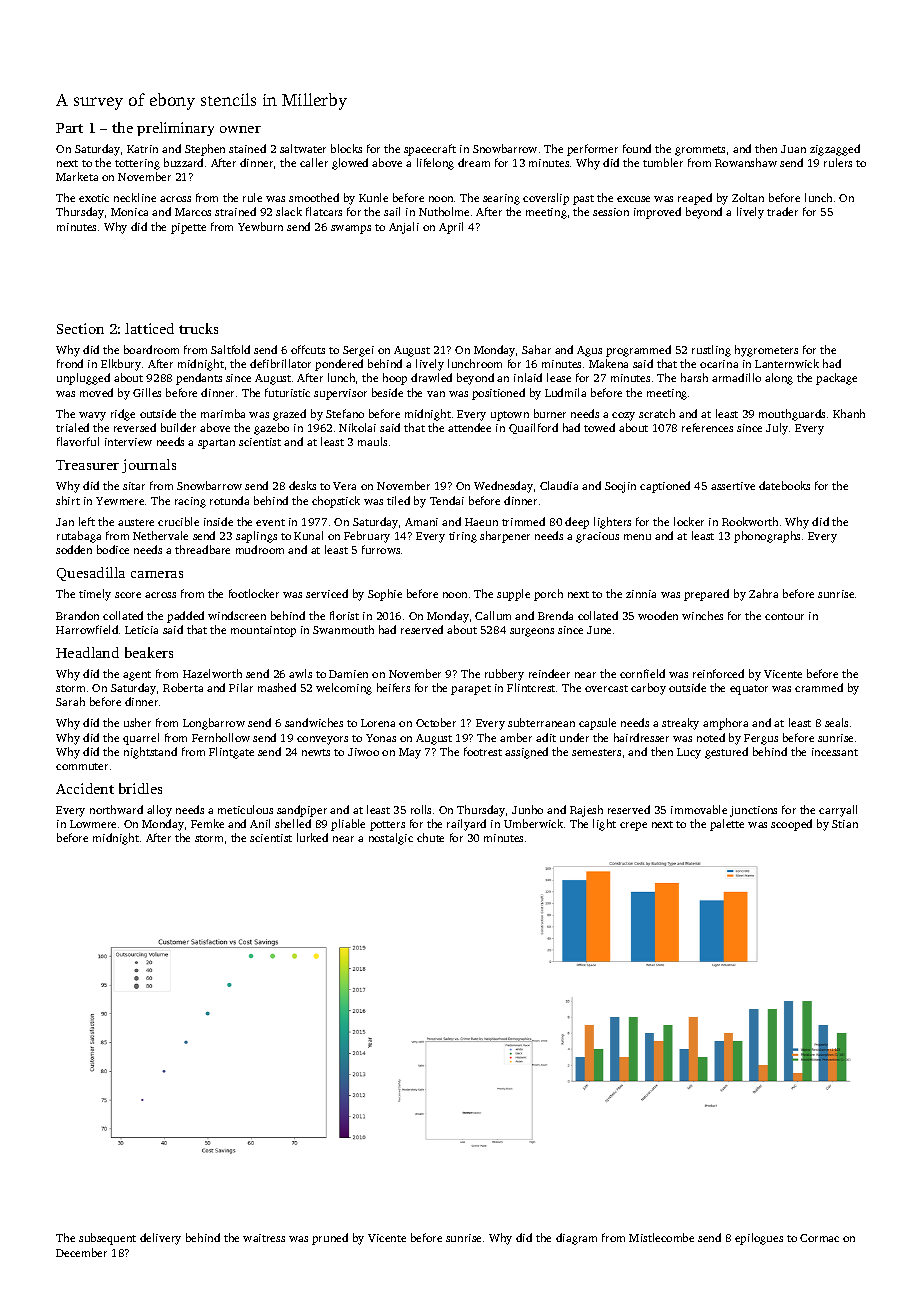  Describe the element at coordinates (474, 162) in the document. I see `dream` at that location.
